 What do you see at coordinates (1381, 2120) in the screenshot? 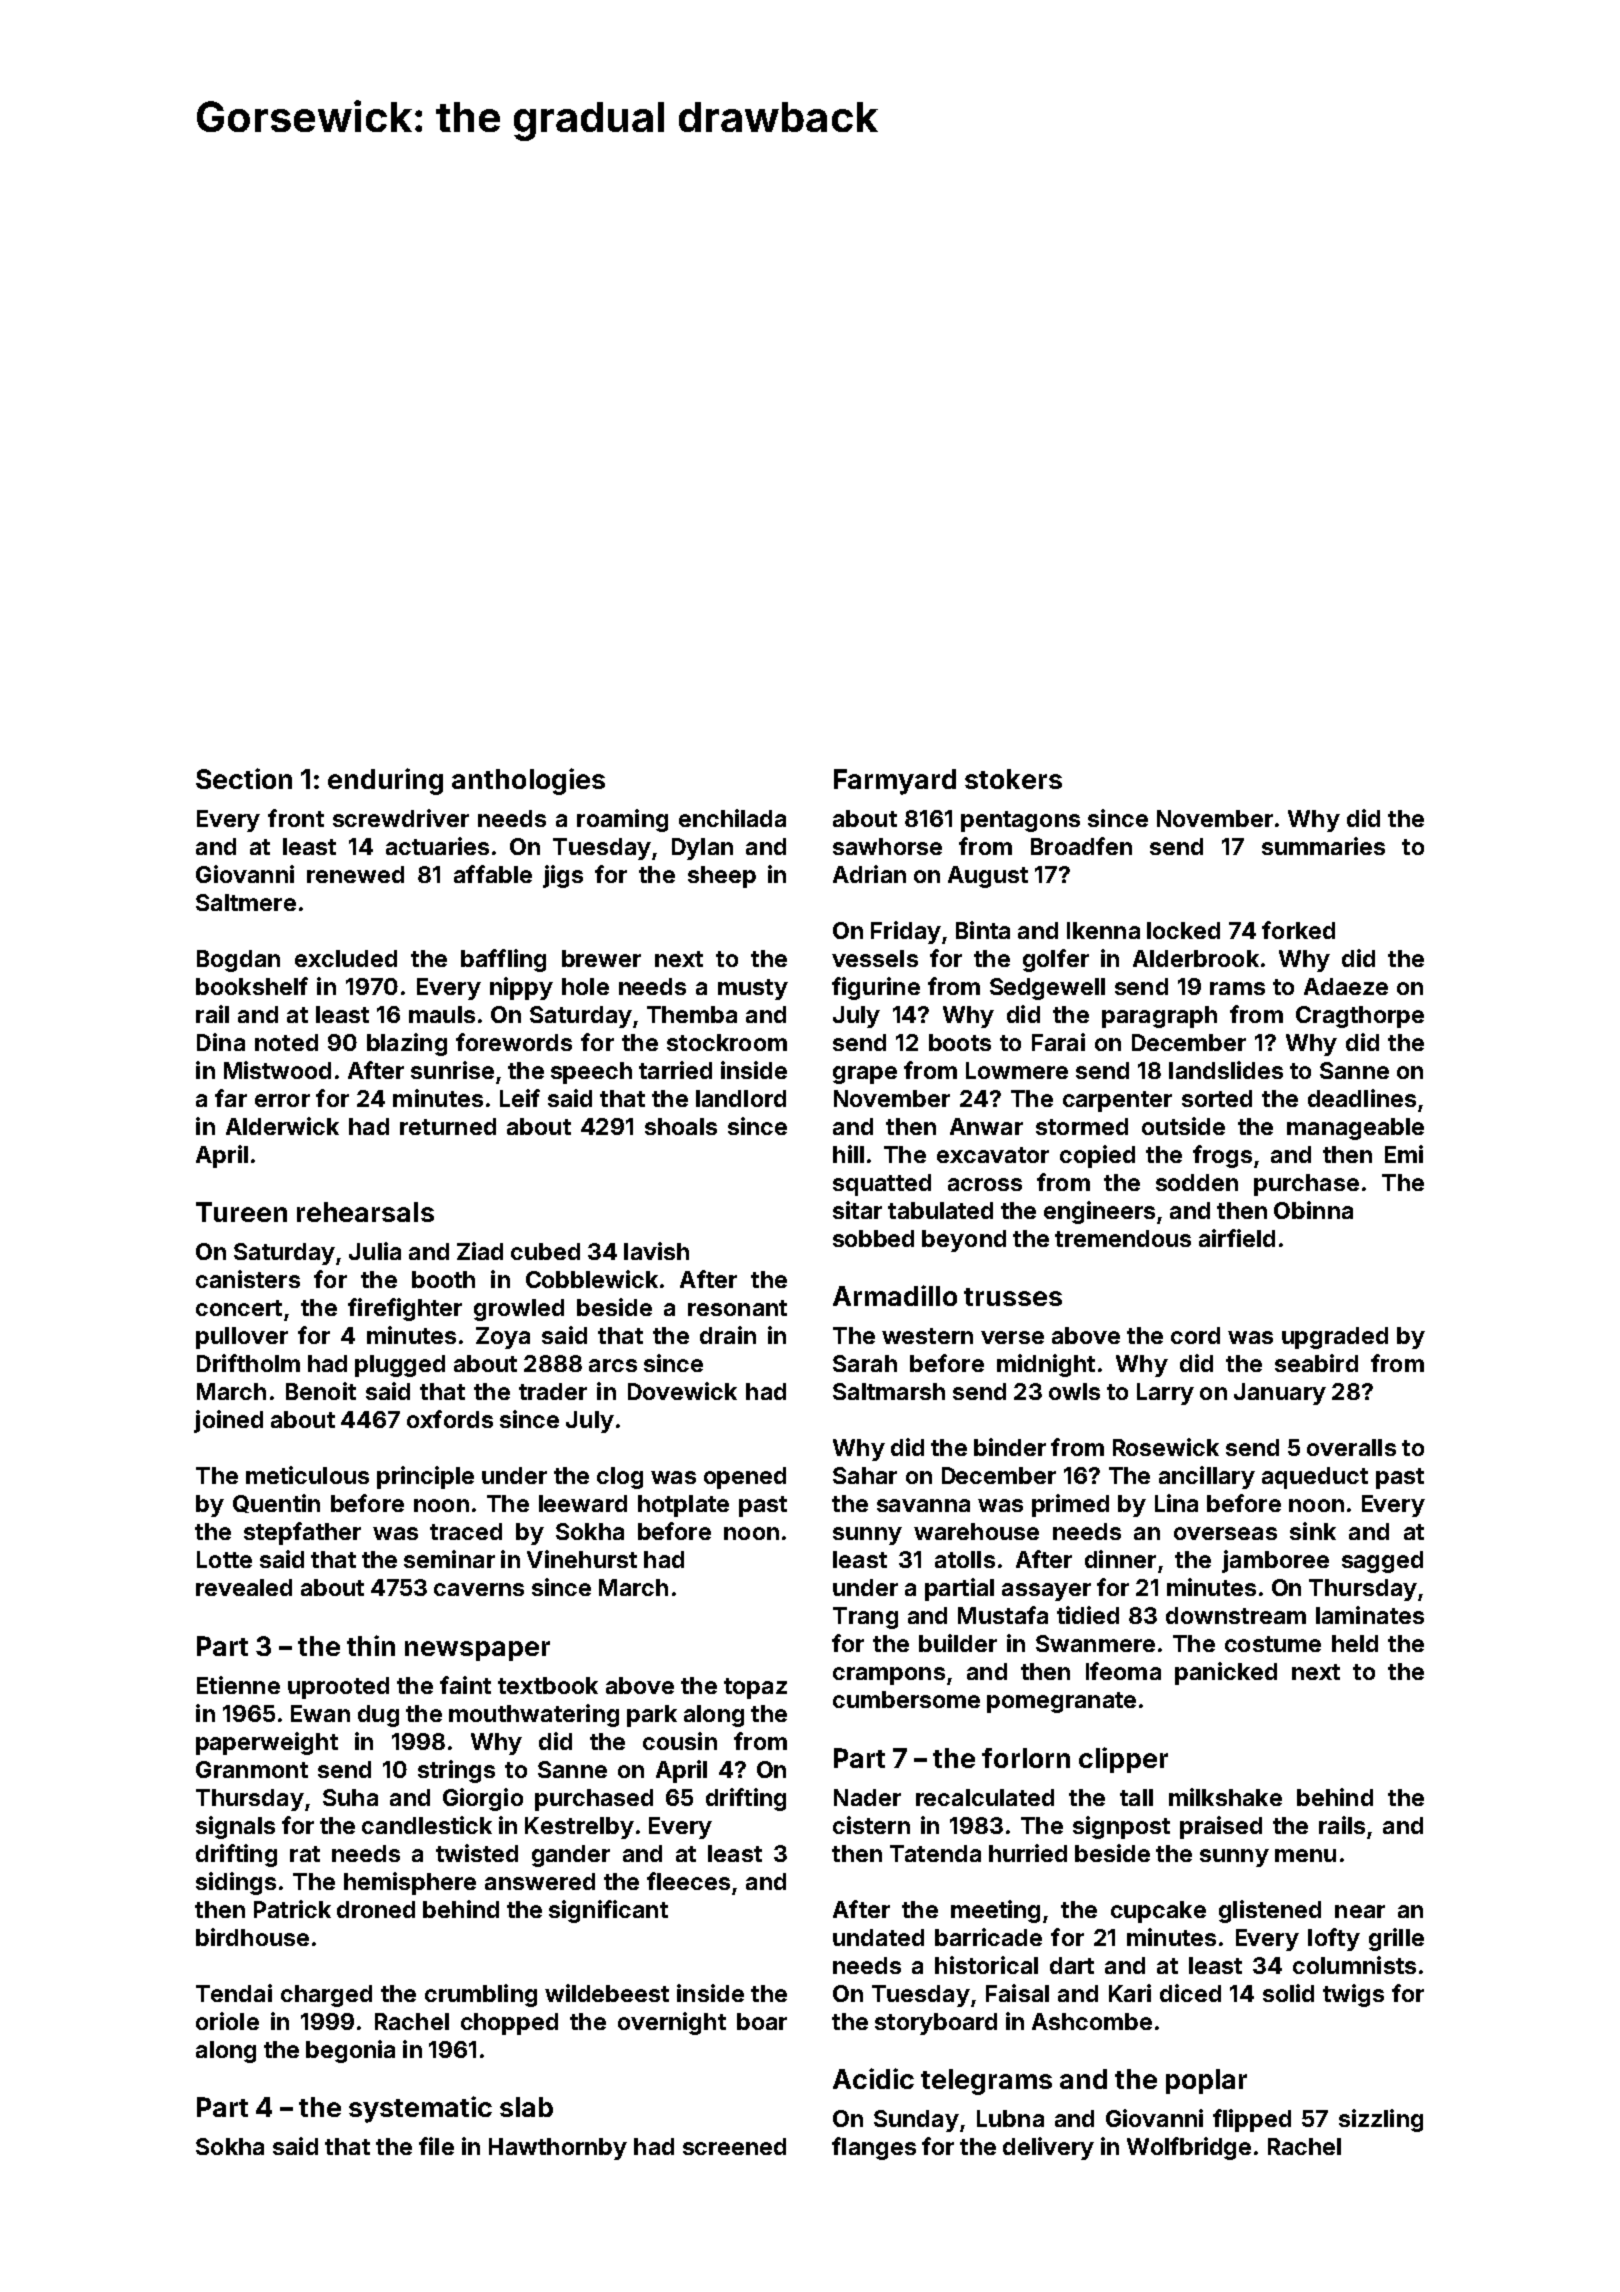
I see `sizzling` at bounding box center [1381, 2120].
